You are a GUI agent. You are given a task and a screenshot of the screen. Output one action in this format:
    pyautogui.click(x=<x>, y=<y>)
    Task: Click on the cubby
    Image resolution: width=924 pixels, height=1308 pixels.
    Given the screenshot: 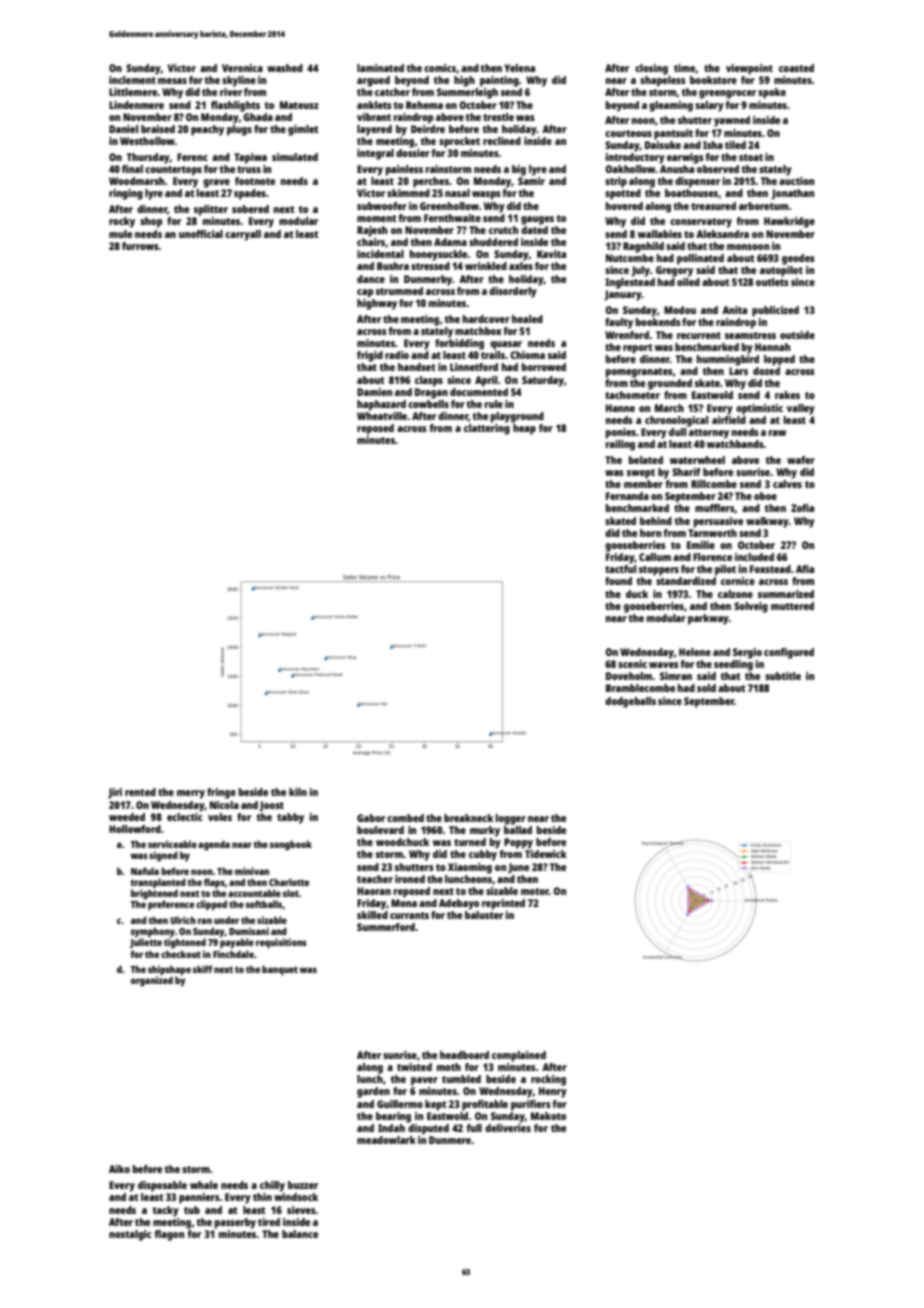 What is the action you would take?
    pyautogui.click(x=483, y=855)
